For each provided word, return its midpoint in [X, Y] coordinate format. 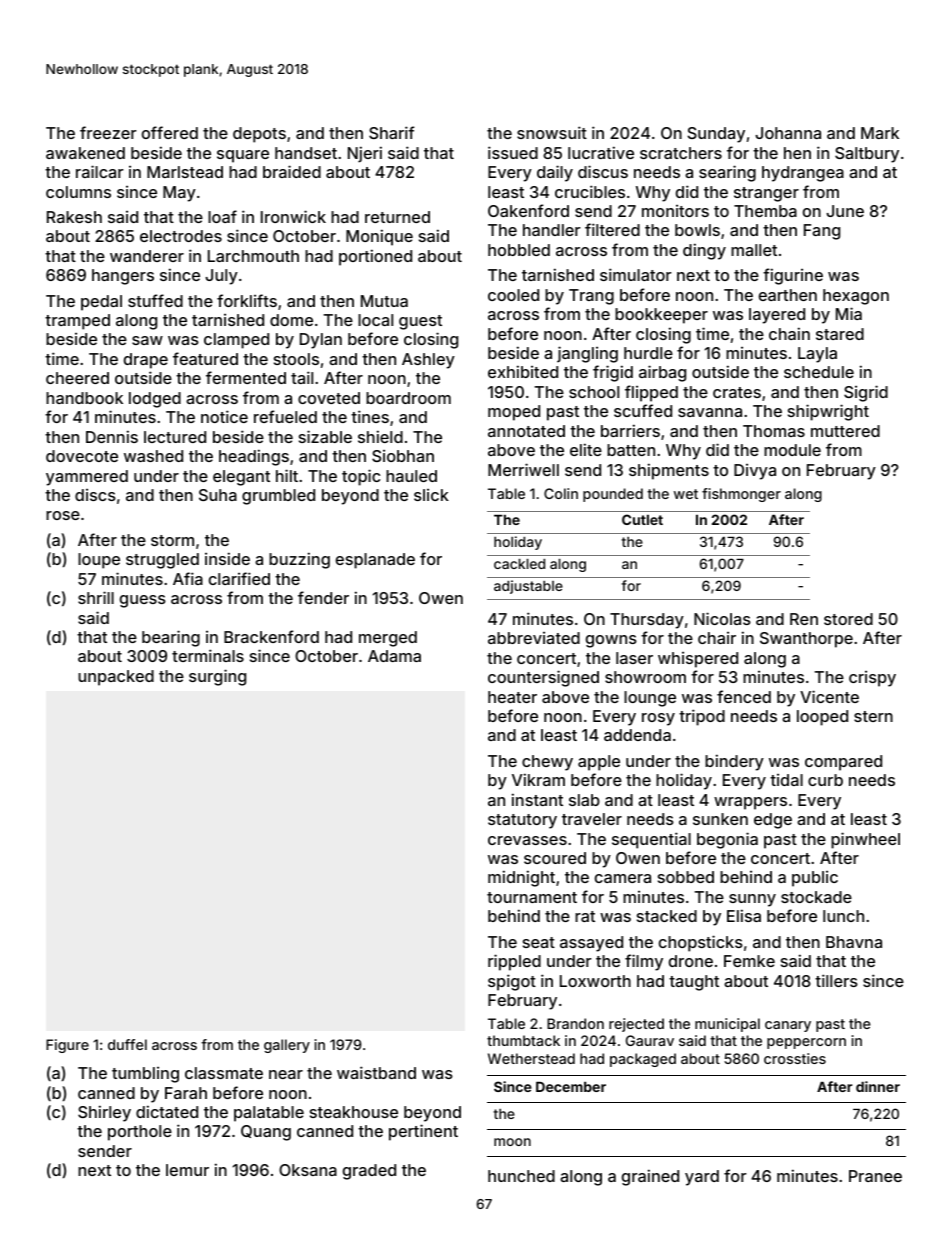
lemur [187, 1170]
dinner [878, 1086]
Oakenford [528, 210]
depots [259, 135]
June [845, 211]
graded [369, 1172]
